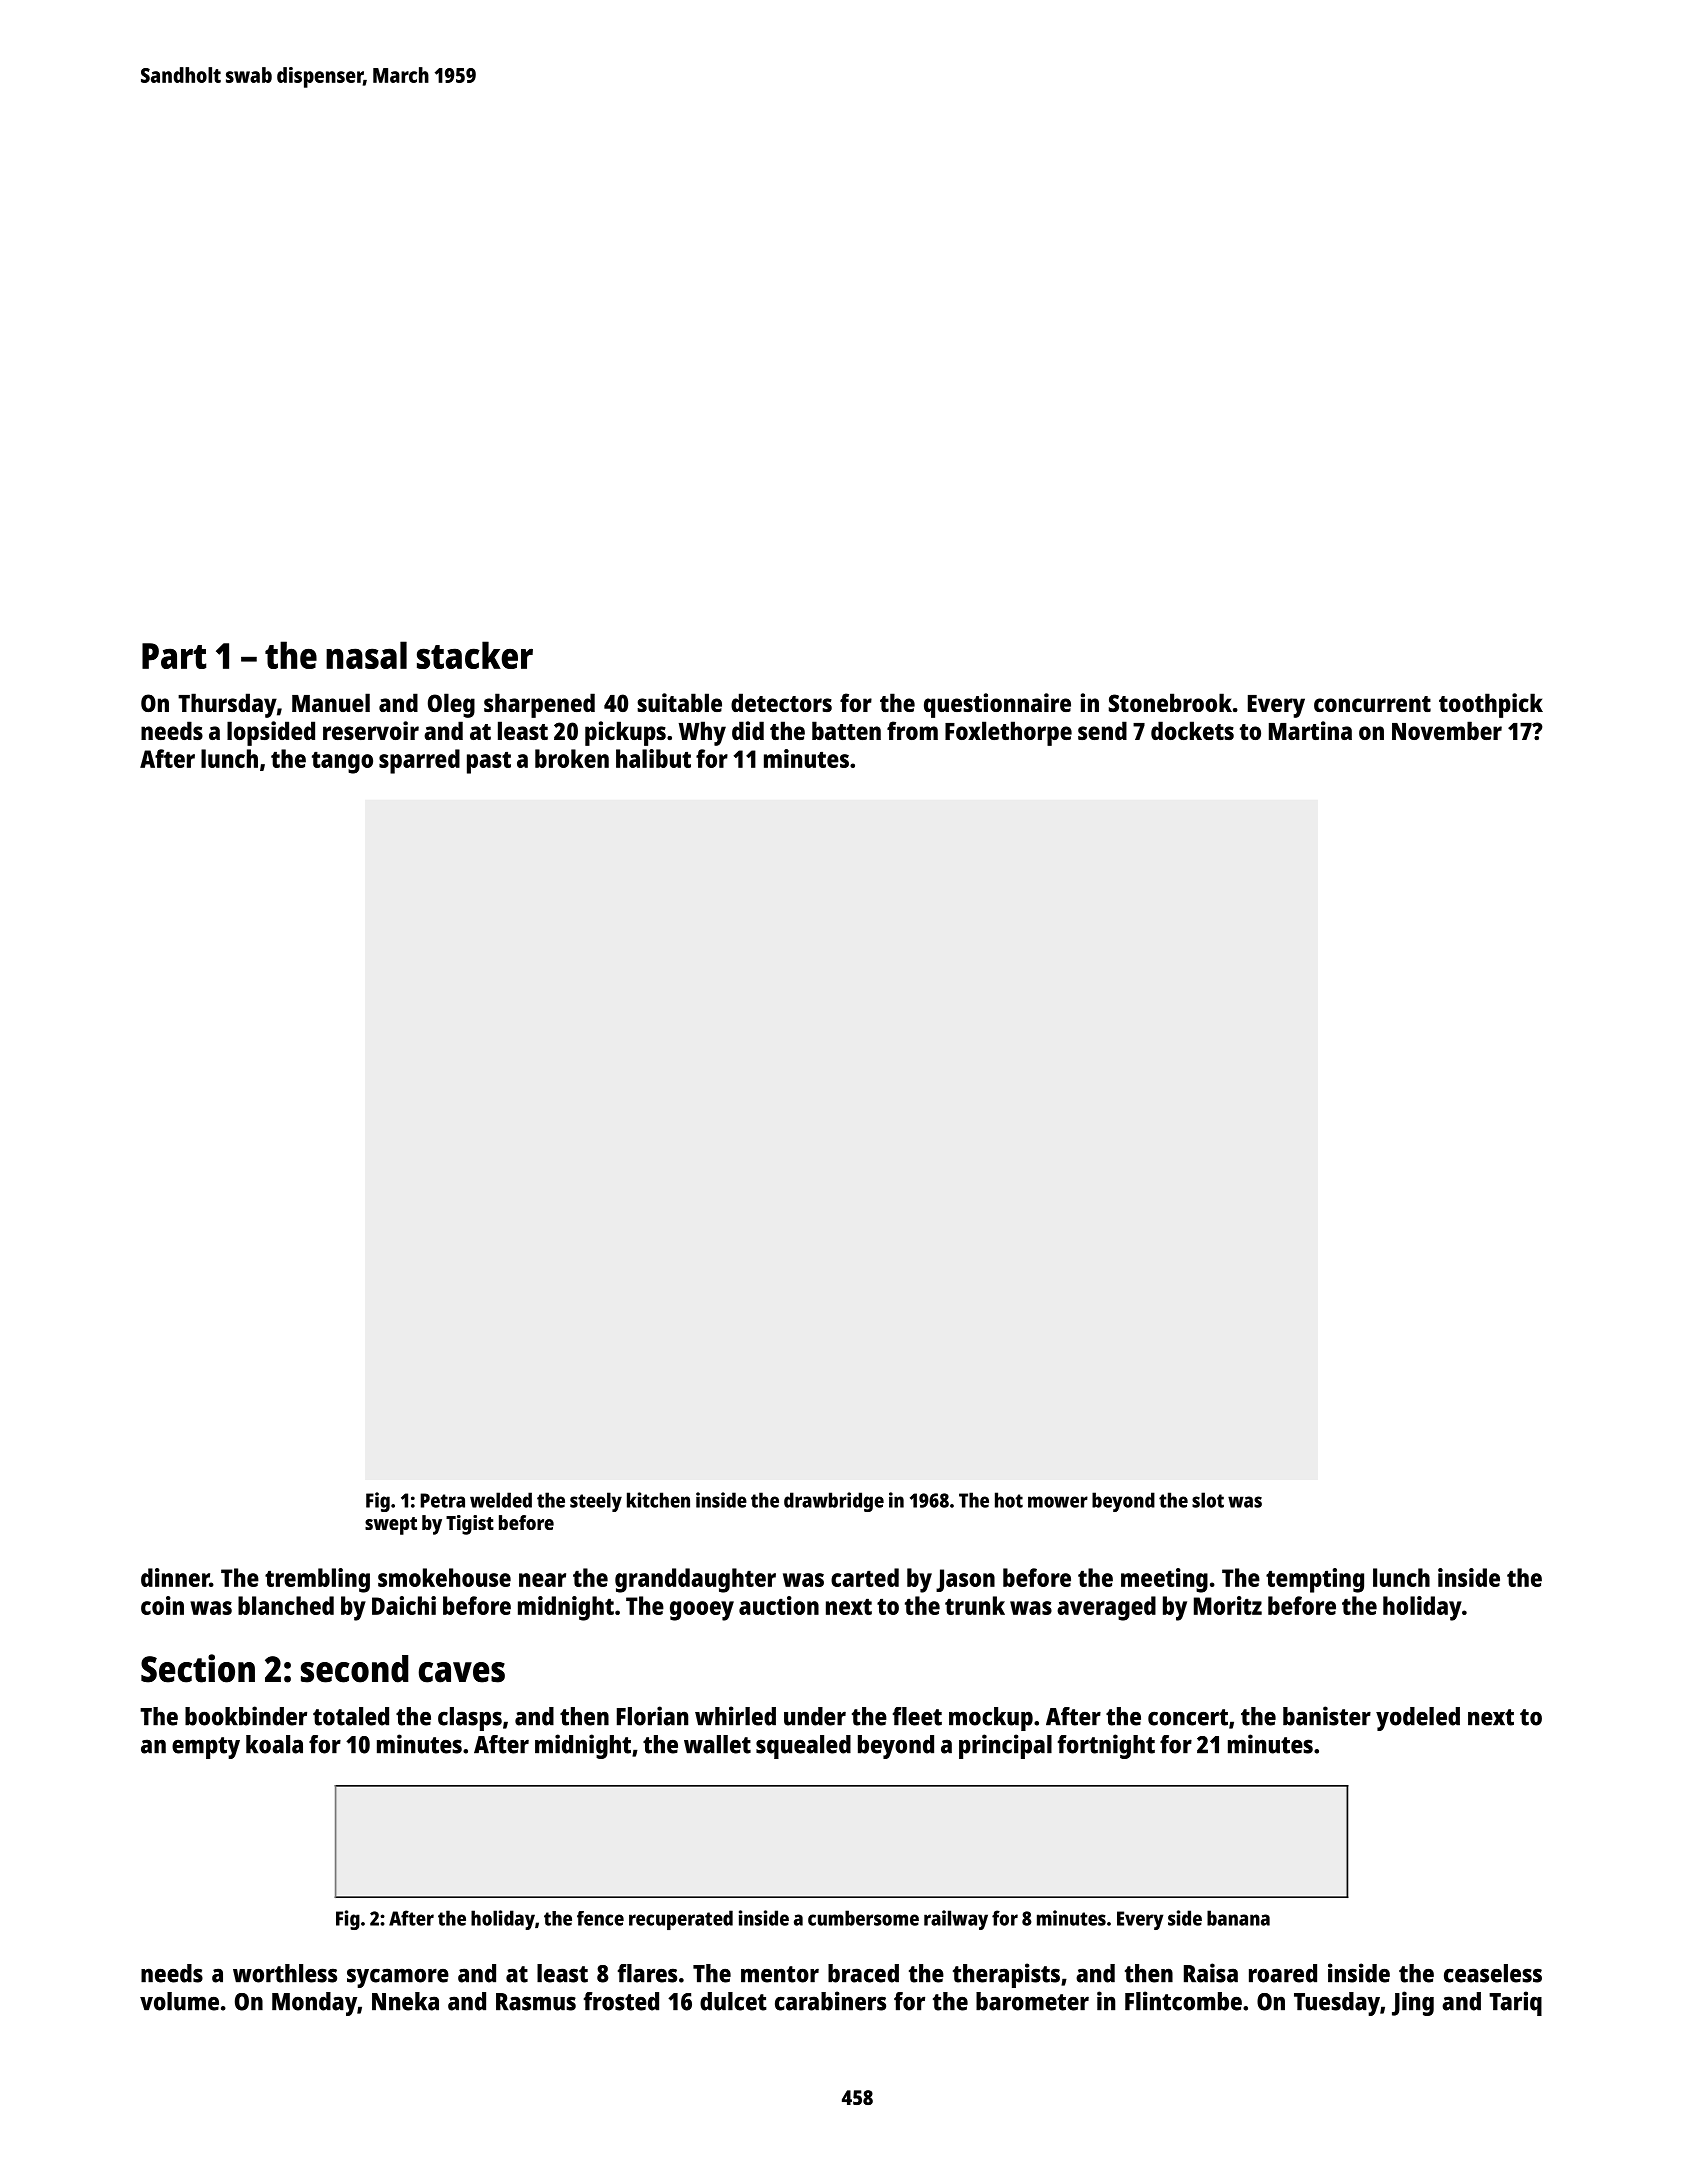 This screenshot has height=2178, width=1683. Describe the element at coordinates (1515, 2003) in the screenshot. I see `Tariq` at that location.
